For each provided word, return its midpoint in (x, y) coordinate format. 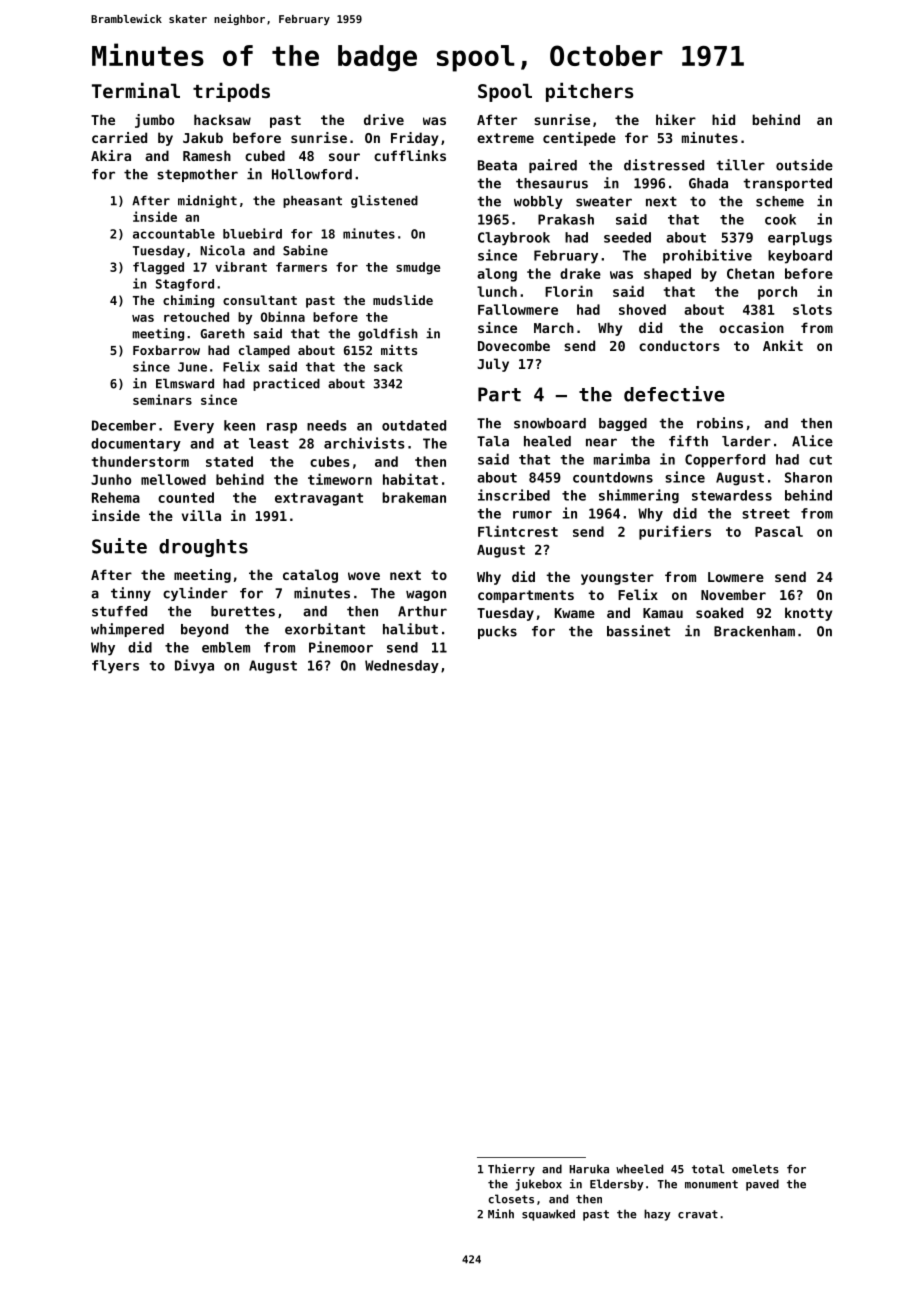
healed (547, 441)
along (497, 275)
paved (762, 1185)
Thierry (511, 1170)
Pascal (779, 531)
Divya (194, 666)
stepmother (197, 175)
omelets (755, 1169)
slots (812, 309)
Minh (501, 1214)
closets (511, 1199)
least (269, 443)
